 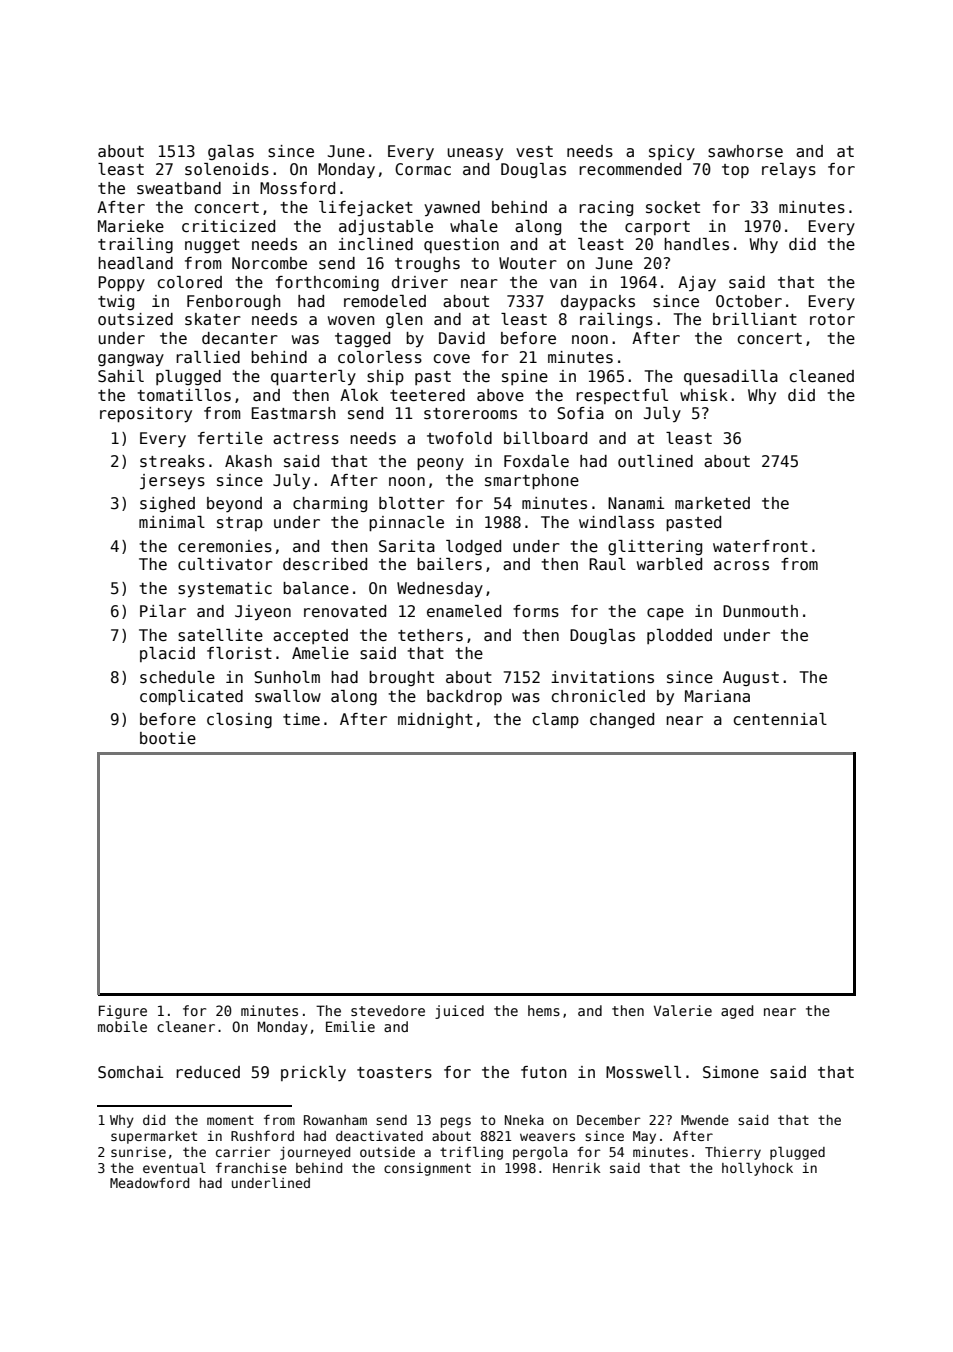 What do you see at coordinates (475, 154) in the screenshot?
I see `uneasy` at bounding box center [475, 154].
